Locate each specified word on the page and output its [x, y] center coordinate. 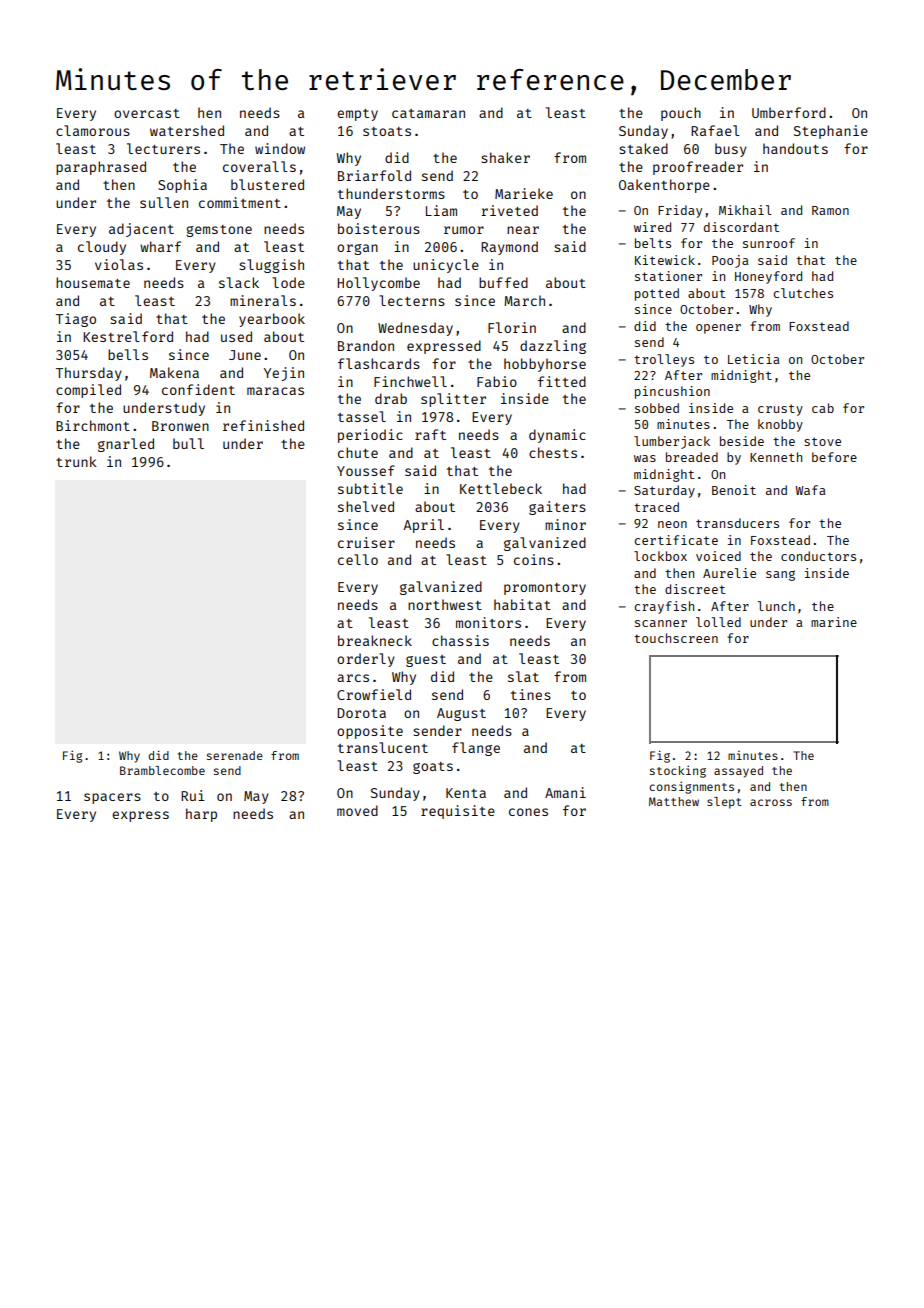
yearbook [272, 320]
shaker [505, 157]
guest [426, 661]
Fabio [497, 381]
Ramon [830, 210]
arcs [353, 678]
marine [834, 622]
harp [201, 815]
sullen [164, 202]
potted [657, 294]
